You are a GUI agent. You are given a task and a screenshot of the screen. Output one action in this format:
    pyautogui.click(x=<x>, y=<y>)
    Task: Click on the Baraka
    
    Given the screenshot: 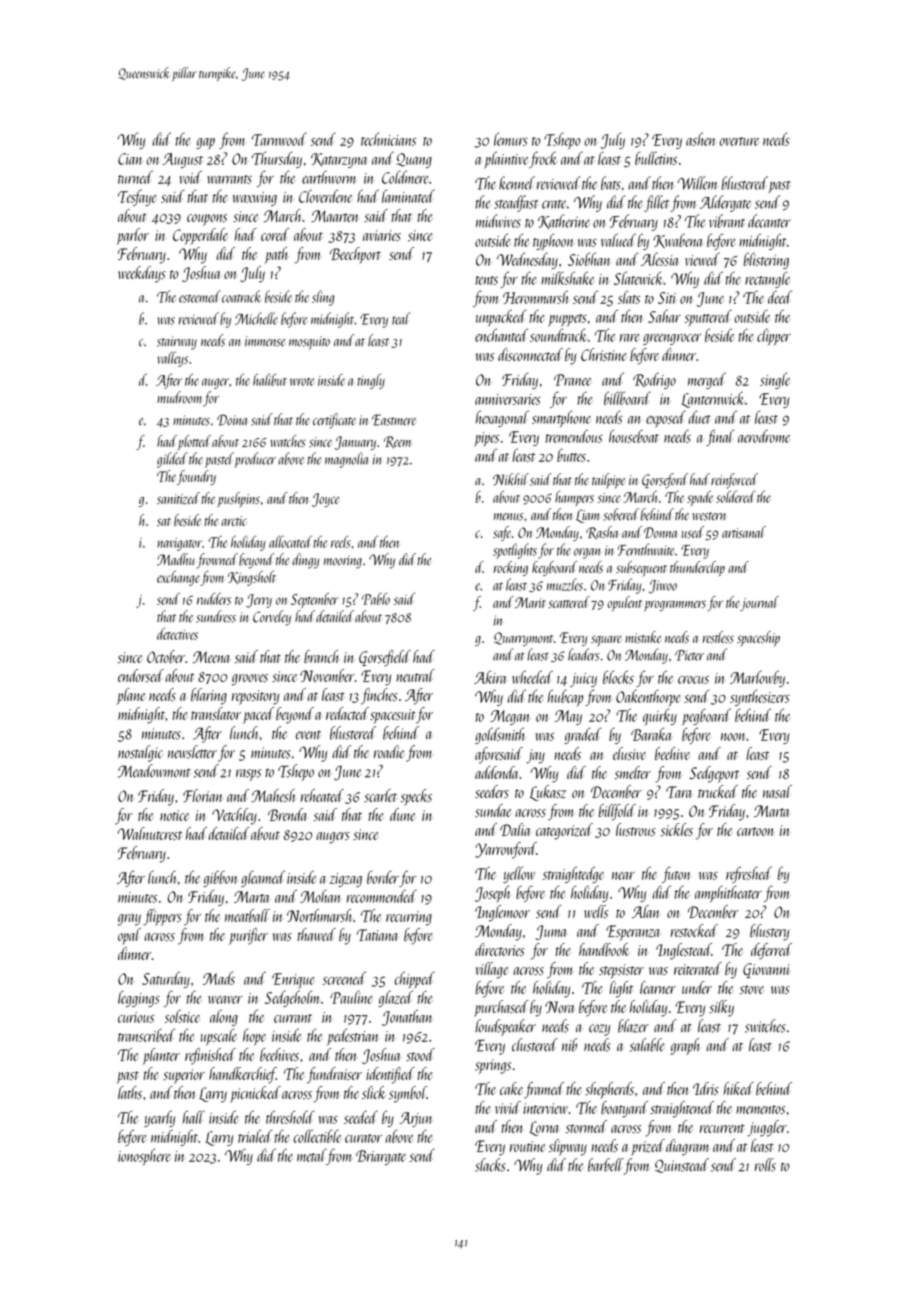 What is the action you would take?
    pyautogui.click(x=651, y=734)
